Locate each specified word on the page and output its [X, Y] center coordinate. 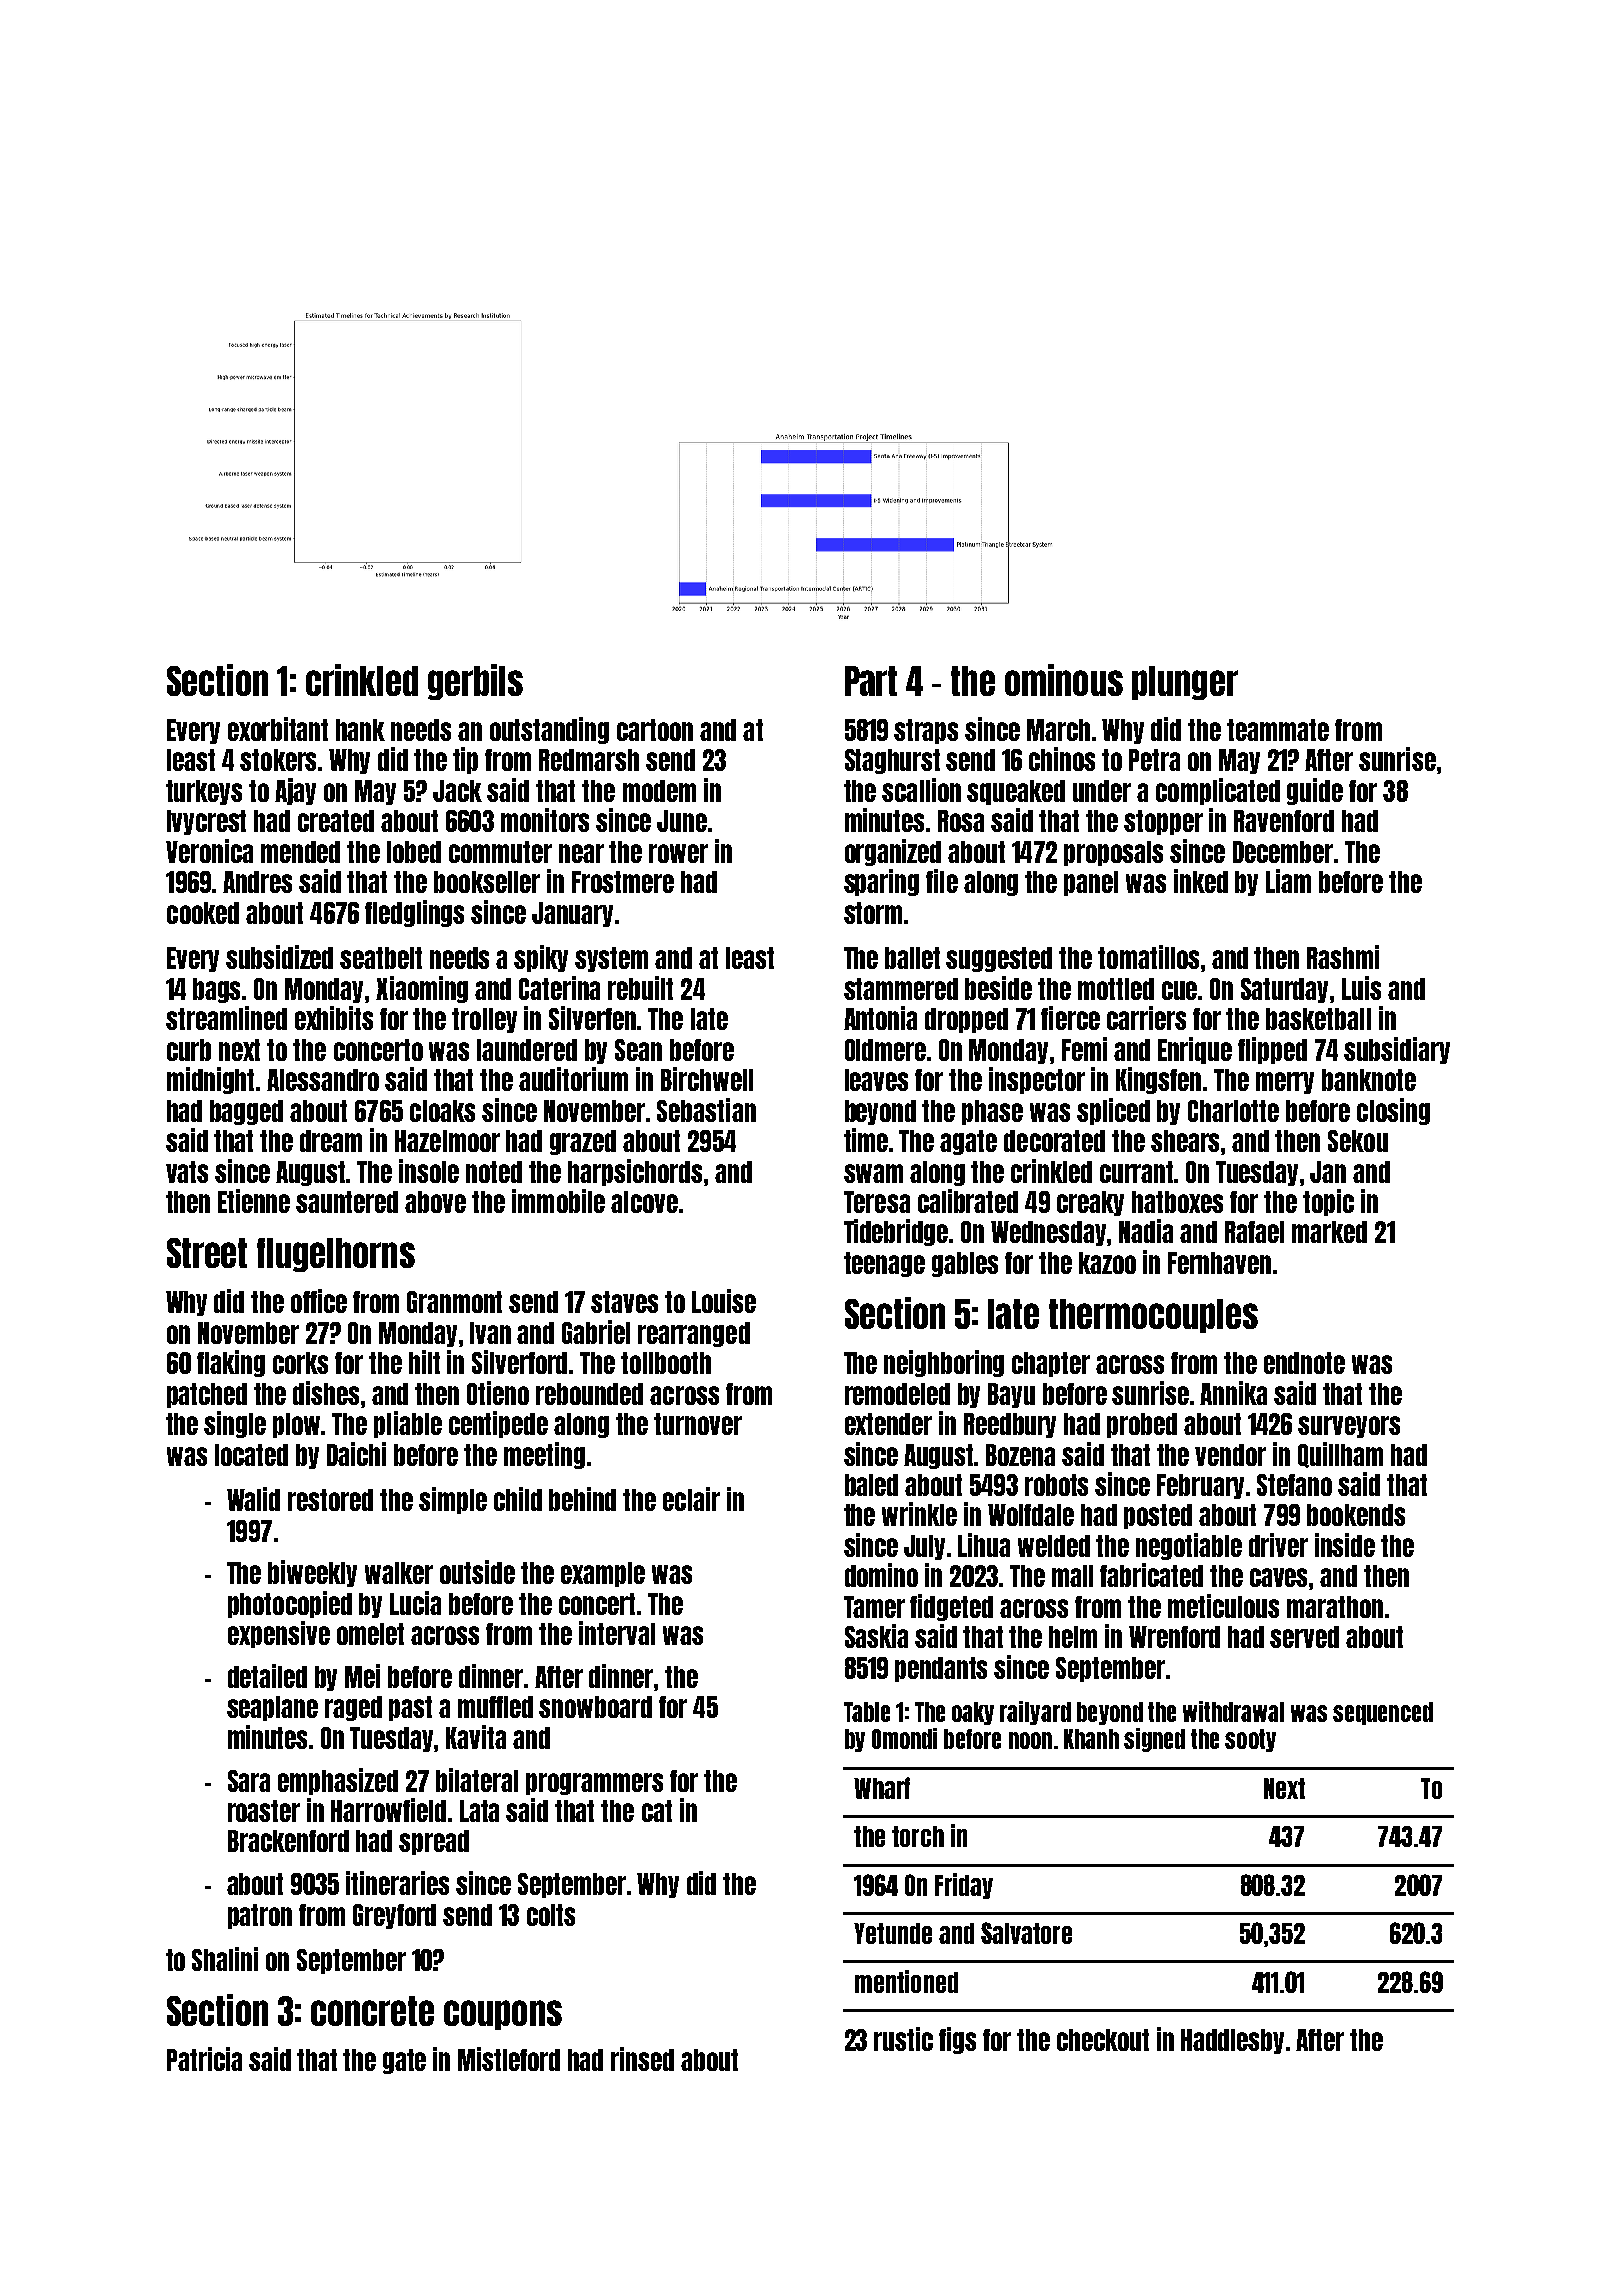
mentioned [906, 1981]
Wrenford [1174, 1637]
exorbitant [278, 729]
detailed [267, 1676]
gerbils [475, 682]
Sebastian [706, 1110]
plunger [1185, 683]
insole [429, 1171]
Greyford [394, 1916]
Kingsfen [1158, 1080]
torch [918, 1836]
